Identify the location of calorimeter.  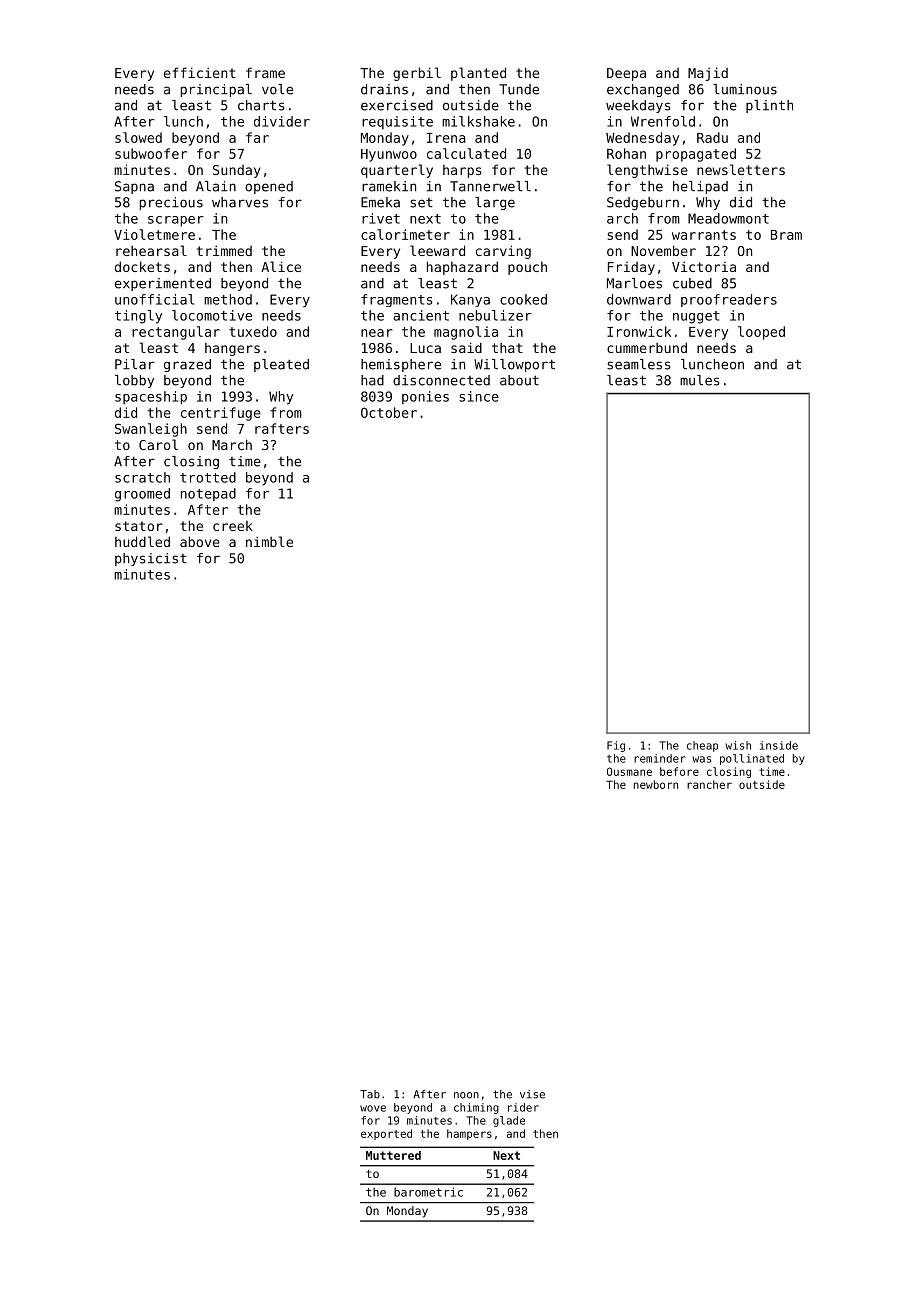
(405, 234).
